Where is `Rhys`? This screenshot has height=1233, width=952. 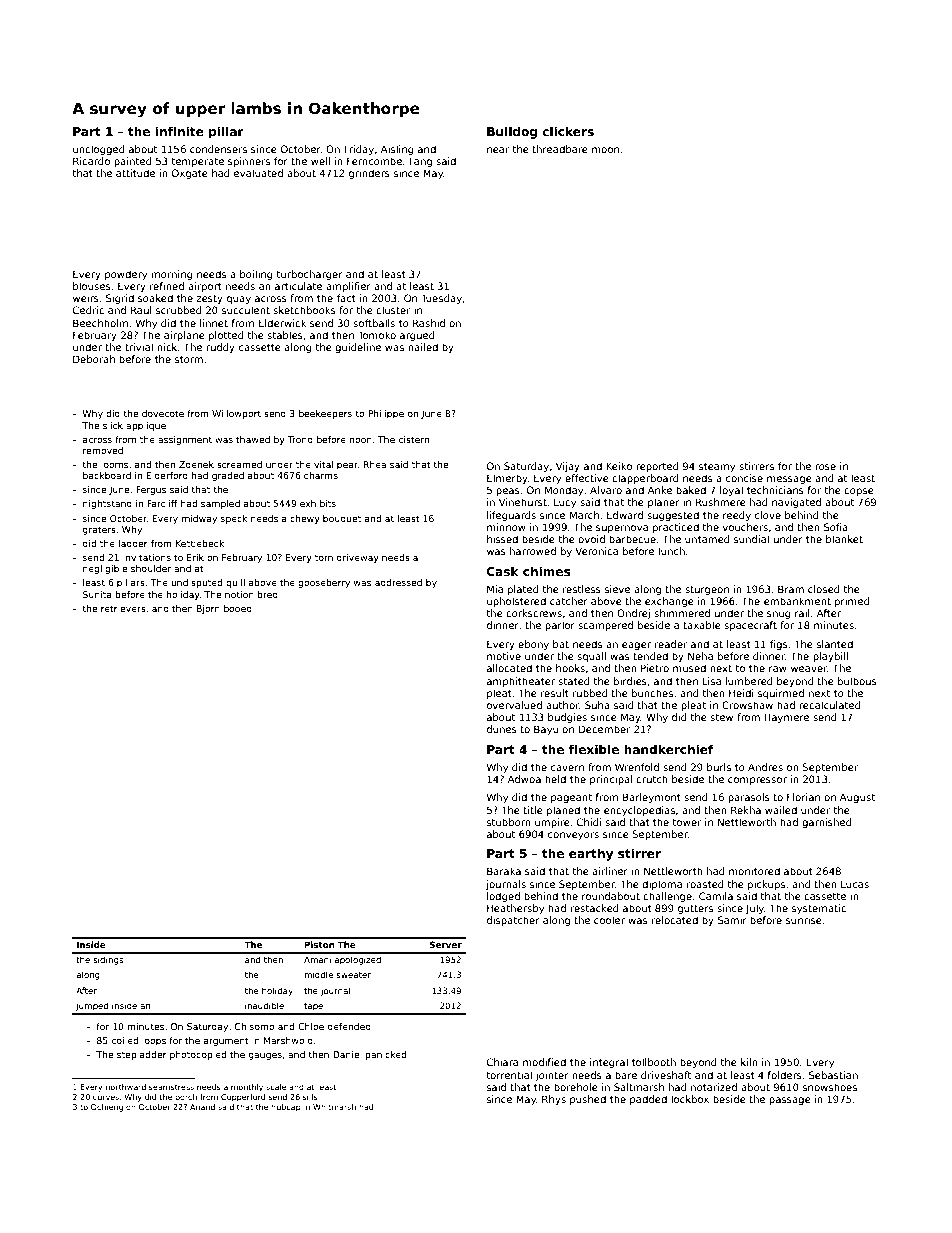 Rhys is located at coordinates (554, 1100).
